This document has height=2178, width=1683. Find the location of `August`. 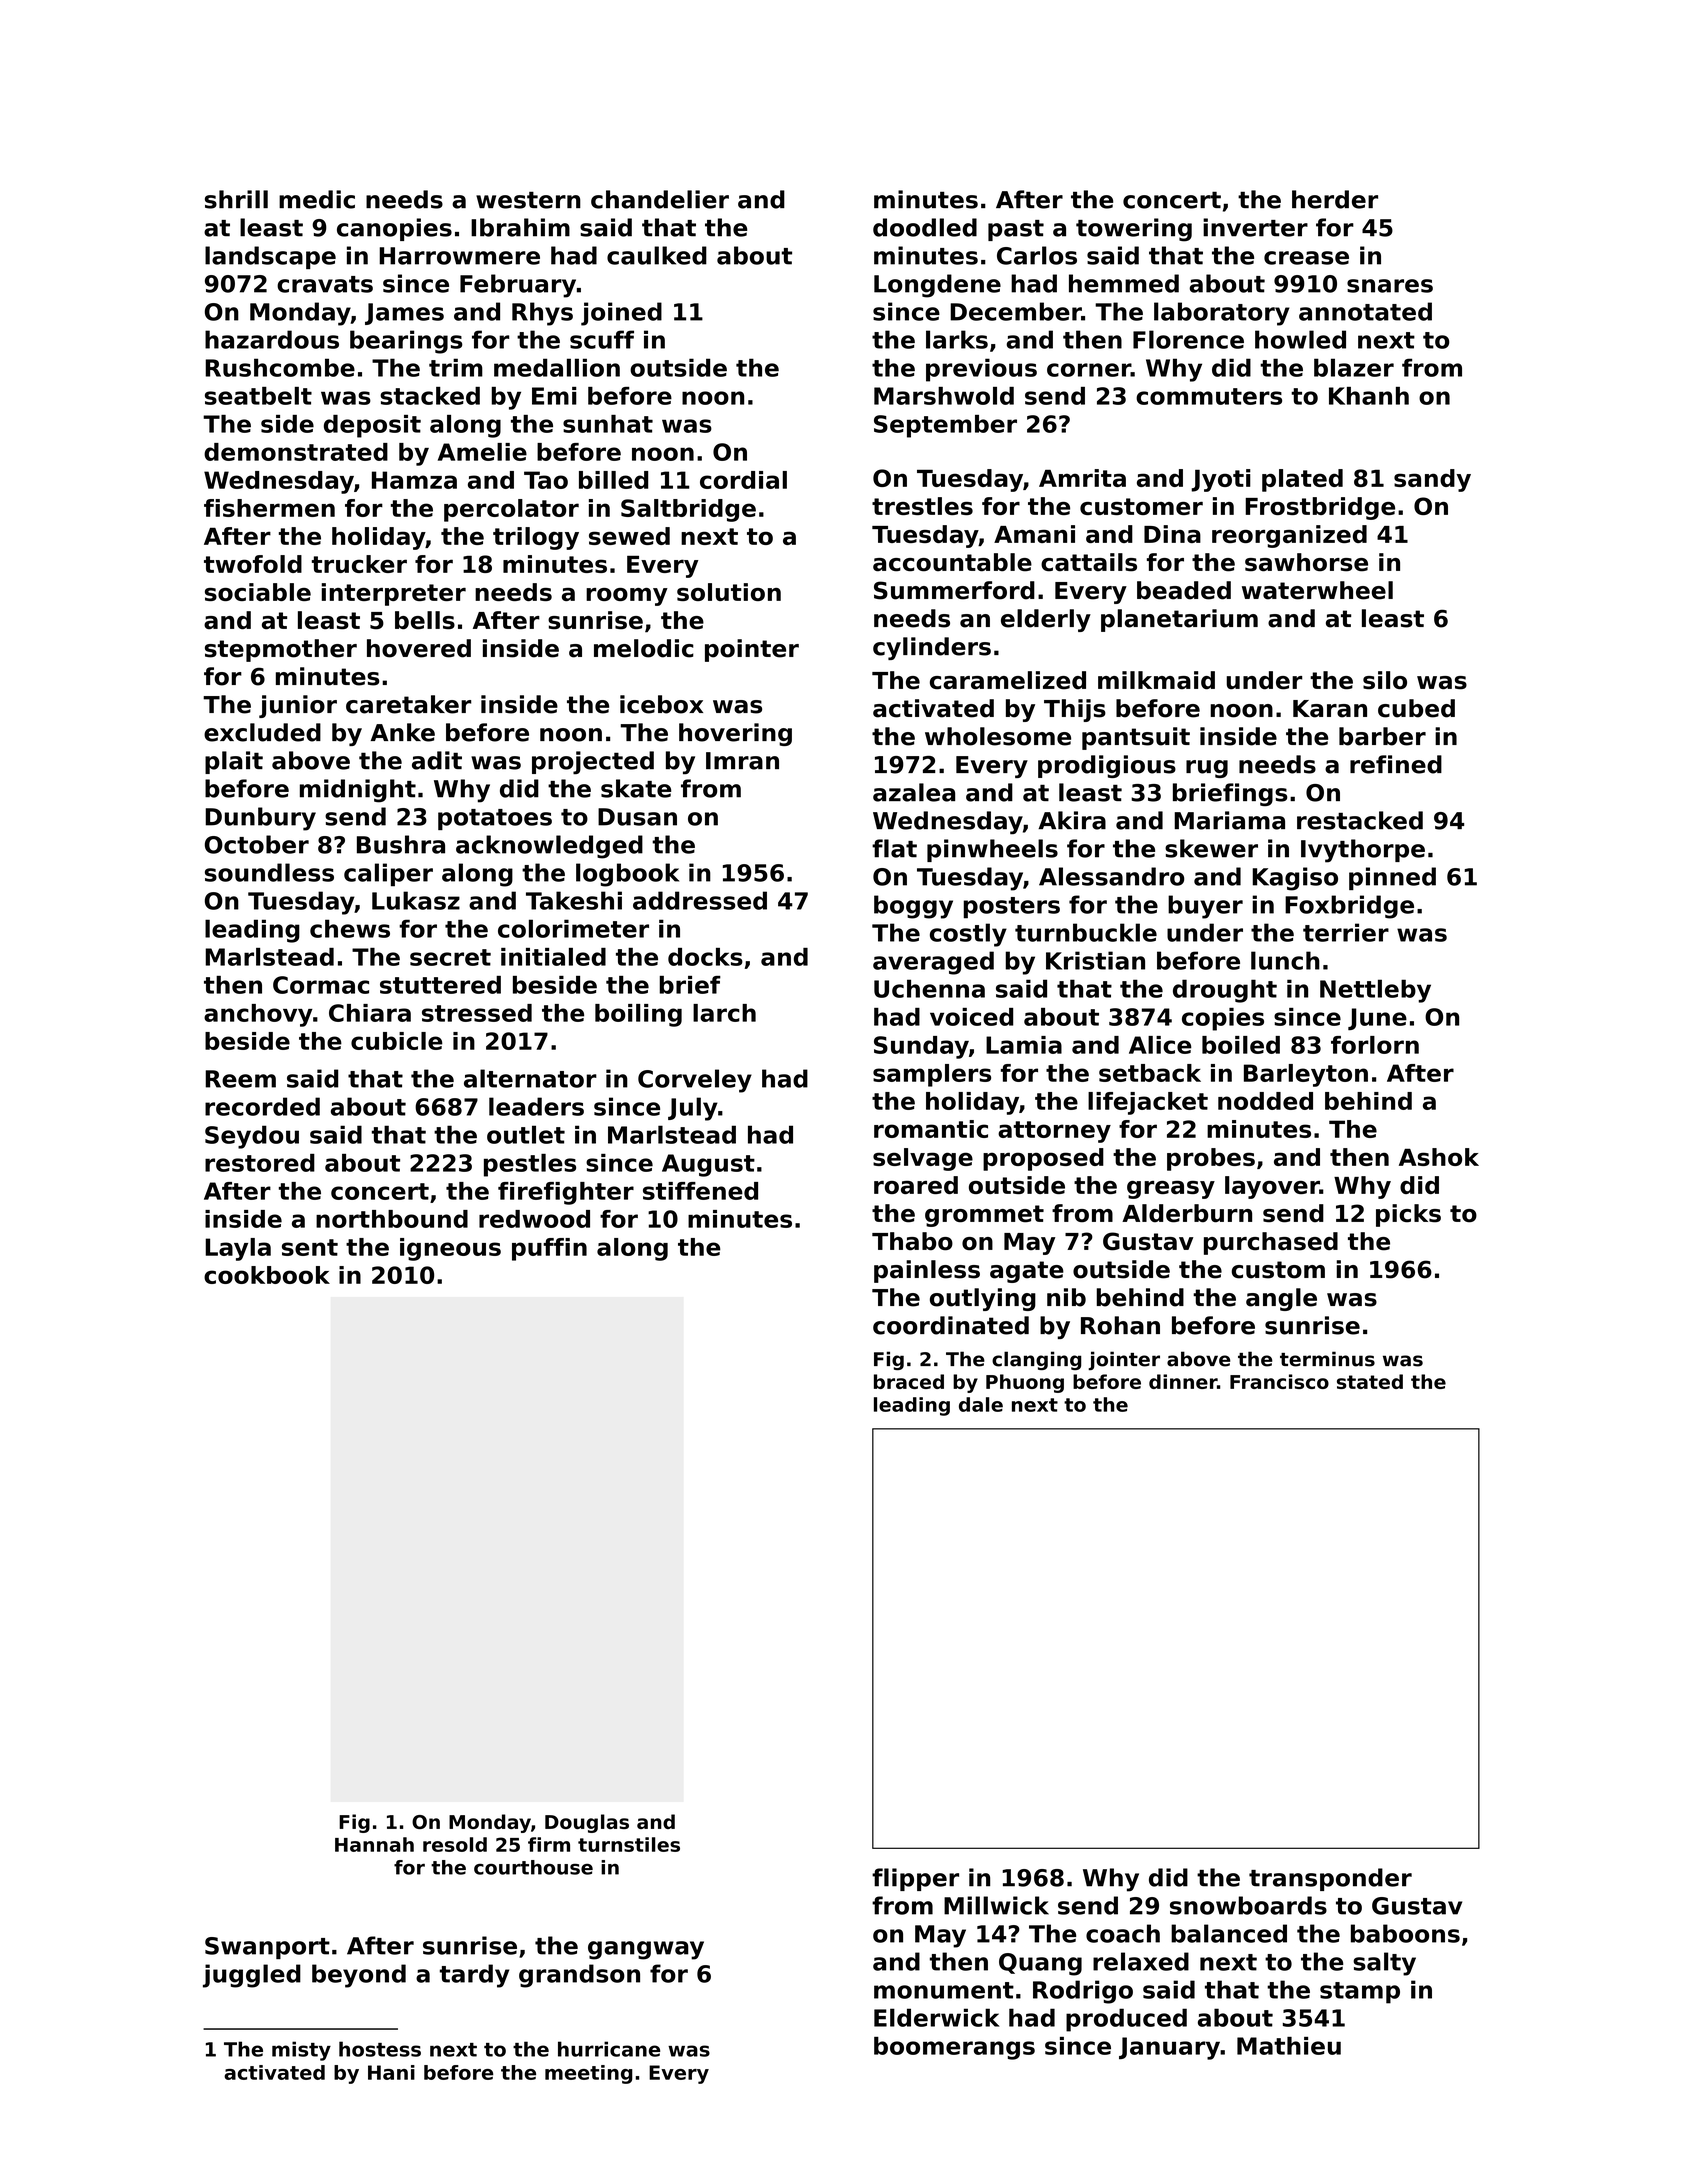

August is located at coordinates (708, 1165).
